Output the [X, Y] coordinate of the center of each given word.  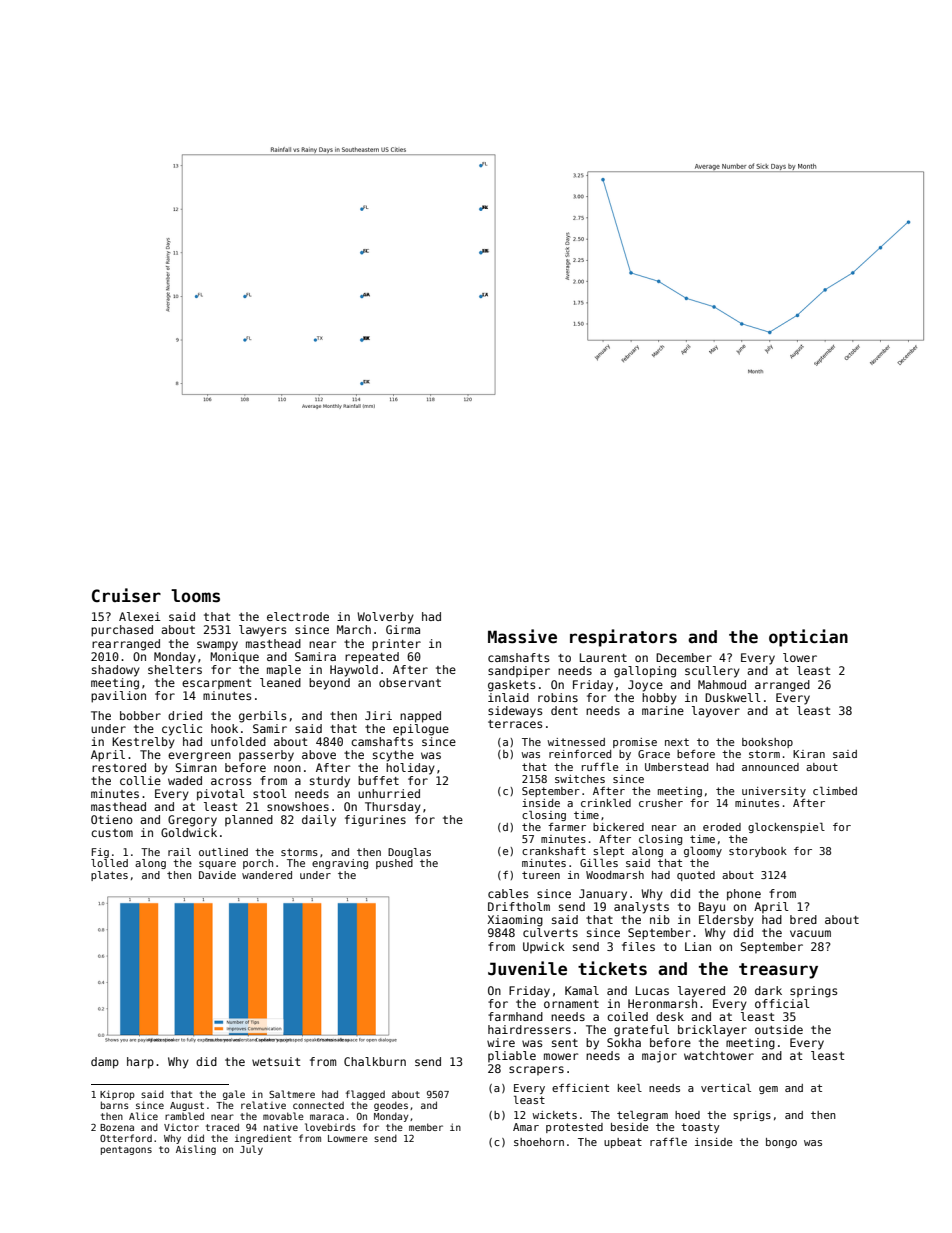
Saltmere [292, 1094]
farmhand [515, 1016]
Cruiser [126, 595]
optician [808, 638]
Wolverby [385, 618]
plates [109, 876]
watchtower [719, 1055]
